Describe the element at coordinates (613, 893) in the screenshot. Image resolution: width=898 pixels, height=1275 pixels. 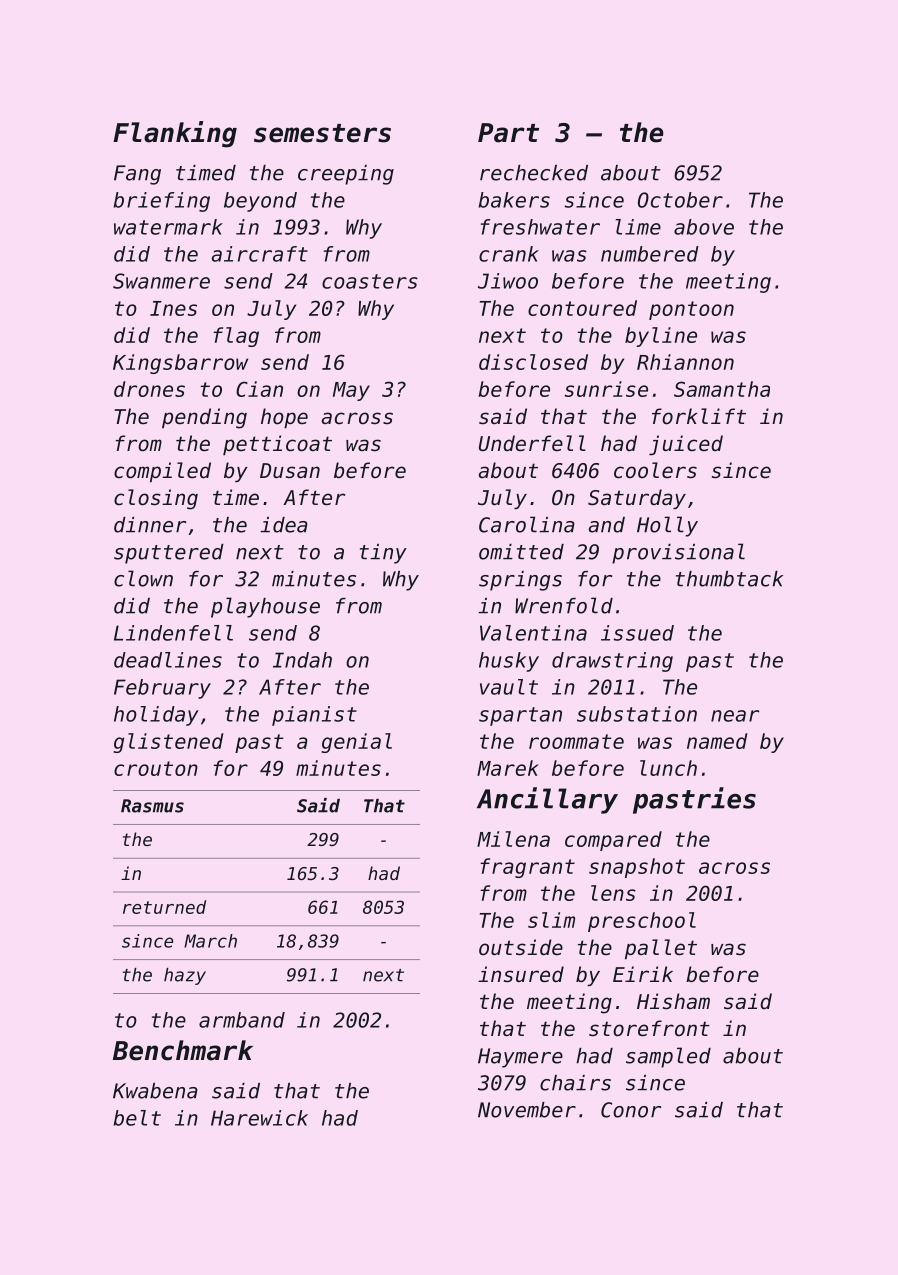
I see `lens` at that location.
